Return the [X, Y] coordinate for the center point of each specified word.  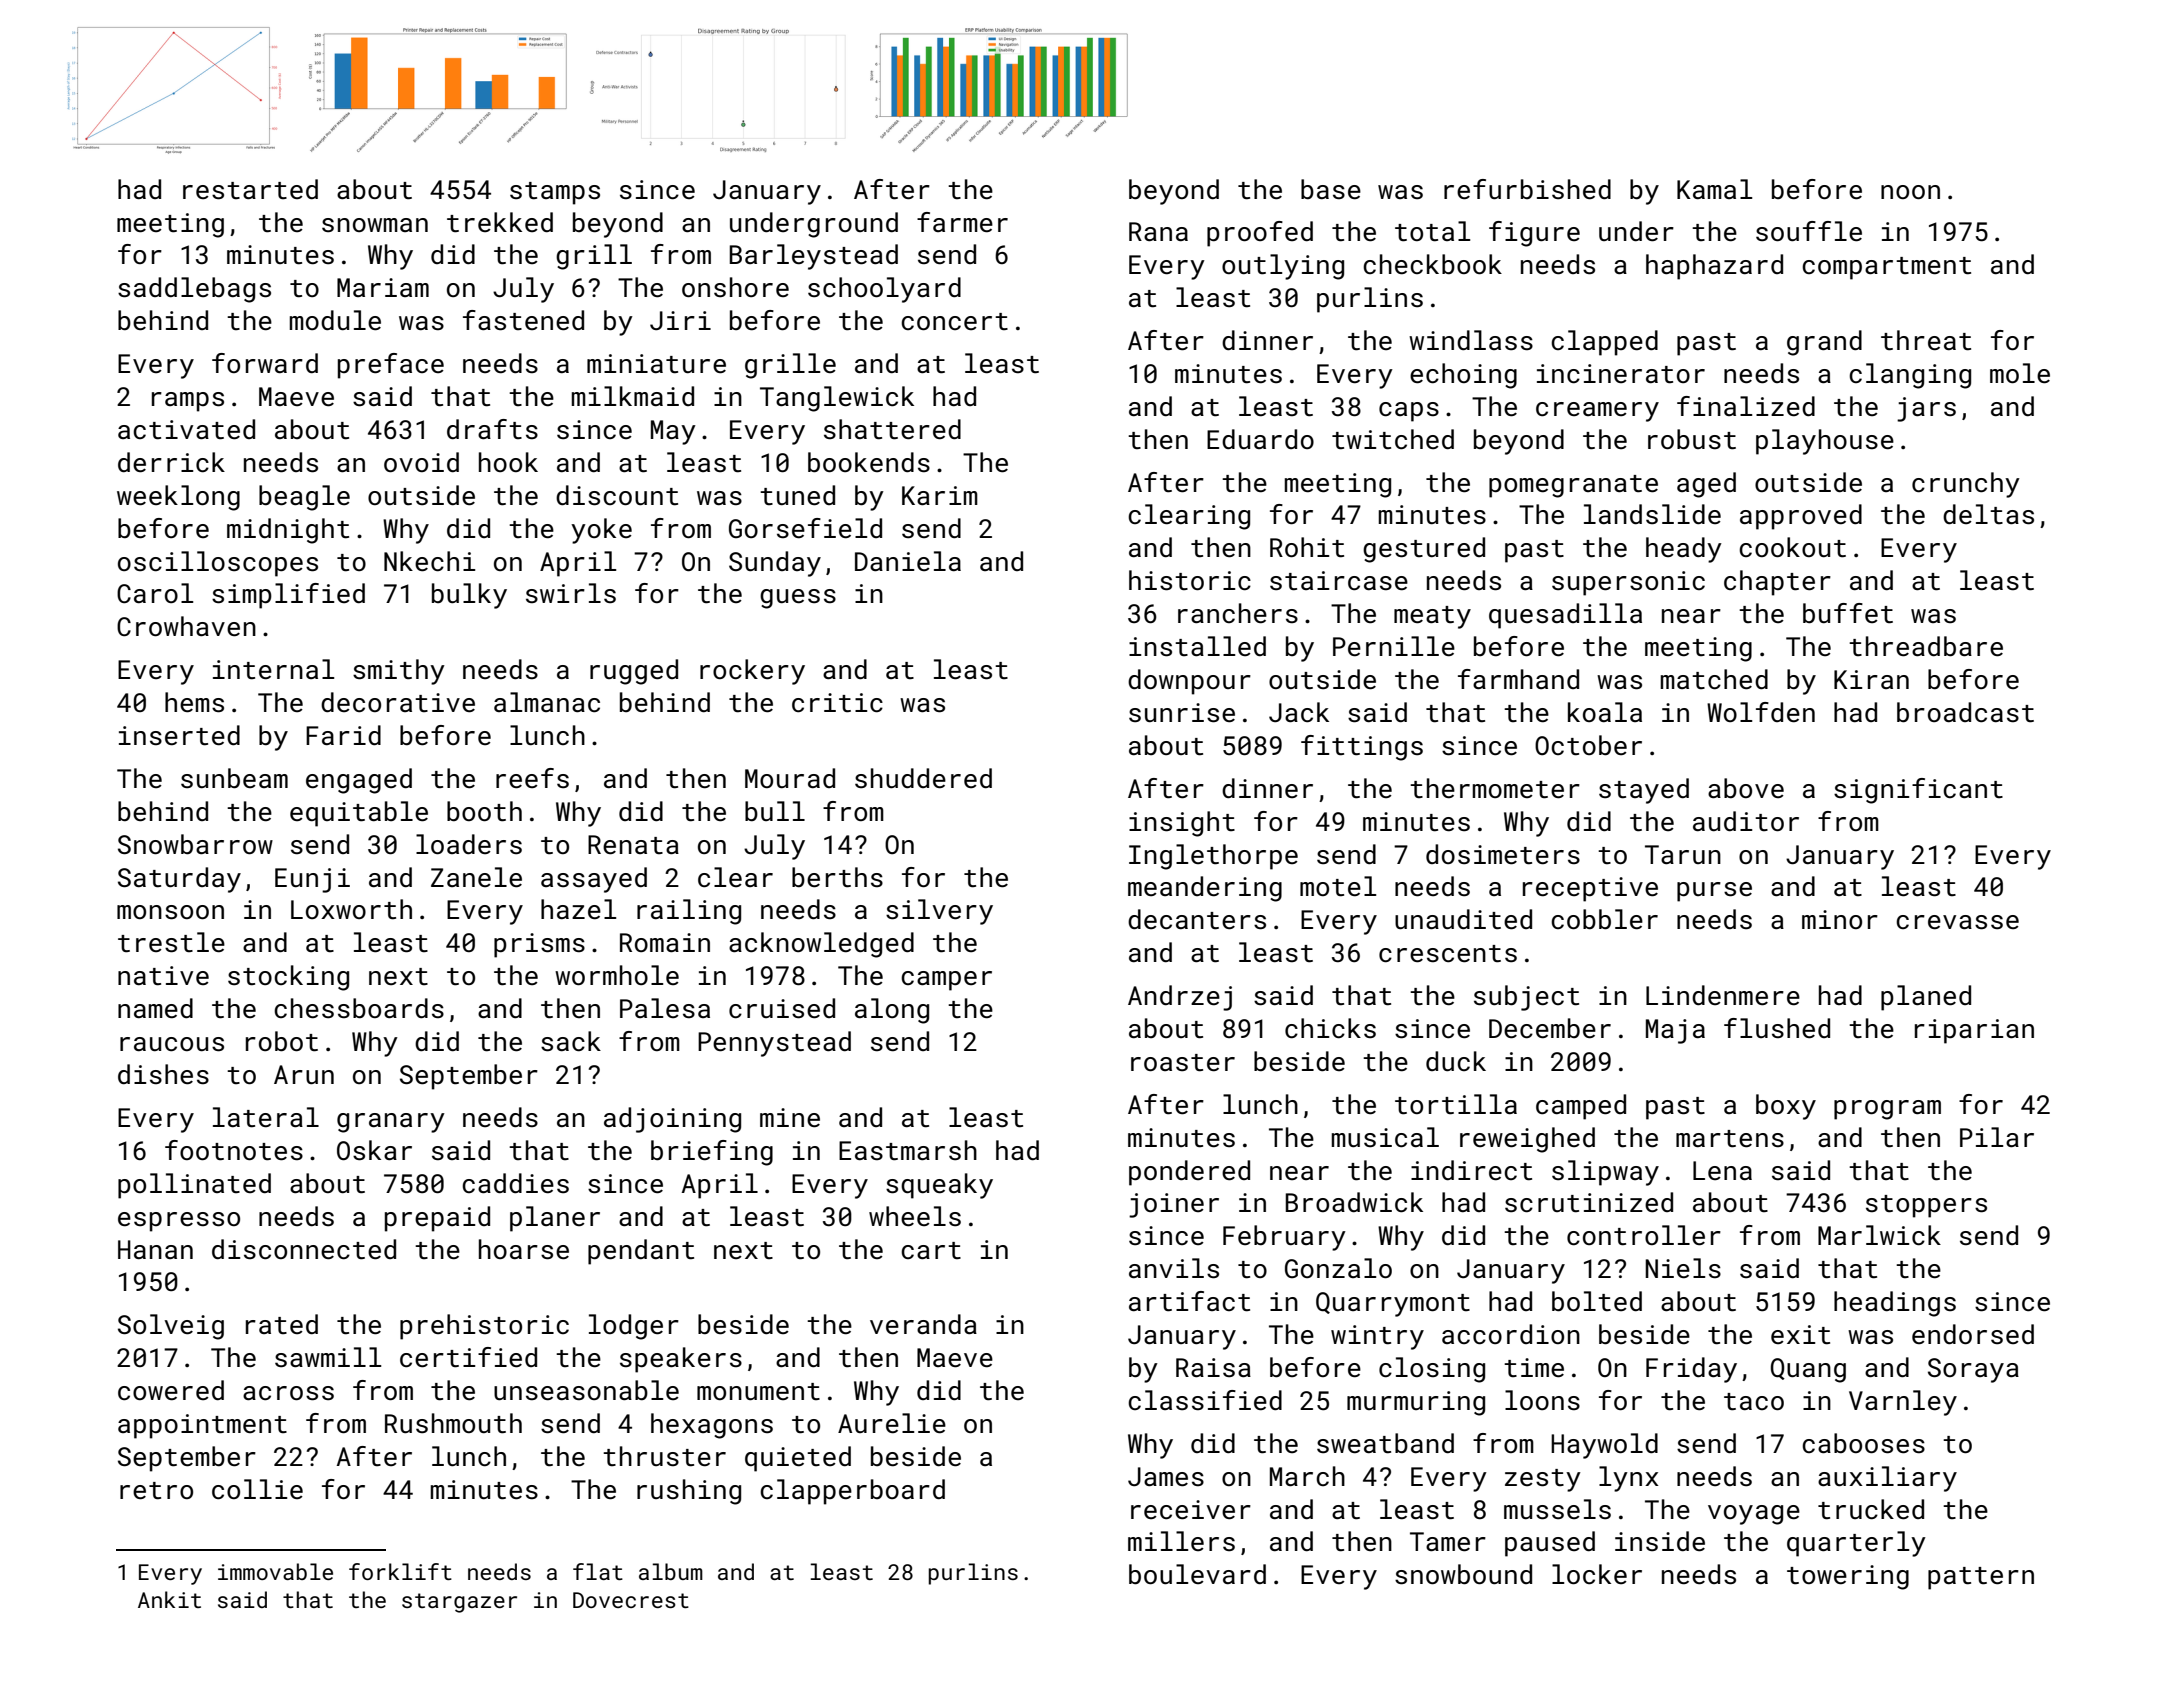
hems [194, 702]
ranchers [1238, 613]
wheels [915, 1216]
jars [1926, 409]
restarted [250, 189]
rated [282, 1324]
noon [1910, 192]
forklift [400, 1571]
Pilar [1997, 1137]
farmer [962, 222]
